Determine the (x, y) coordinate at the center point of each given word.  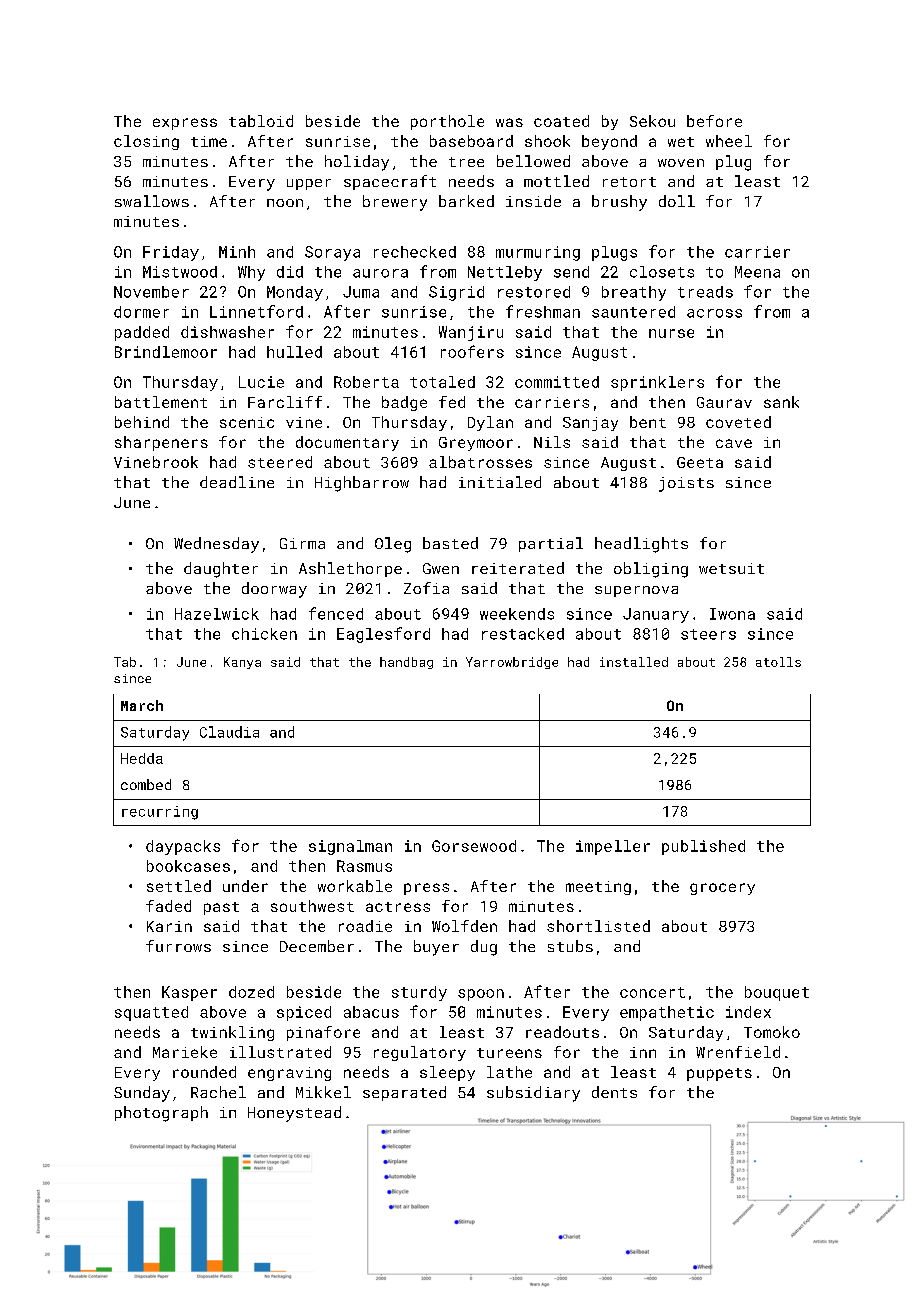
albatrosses (480, 462)
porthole (447, 122)
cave (734, 443)
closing (146, 142)
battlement (161, 402)
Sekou (652, 121)
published (703, 847)
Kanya (242, 663)
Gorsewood (474, 846)
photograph (161, 1114)
